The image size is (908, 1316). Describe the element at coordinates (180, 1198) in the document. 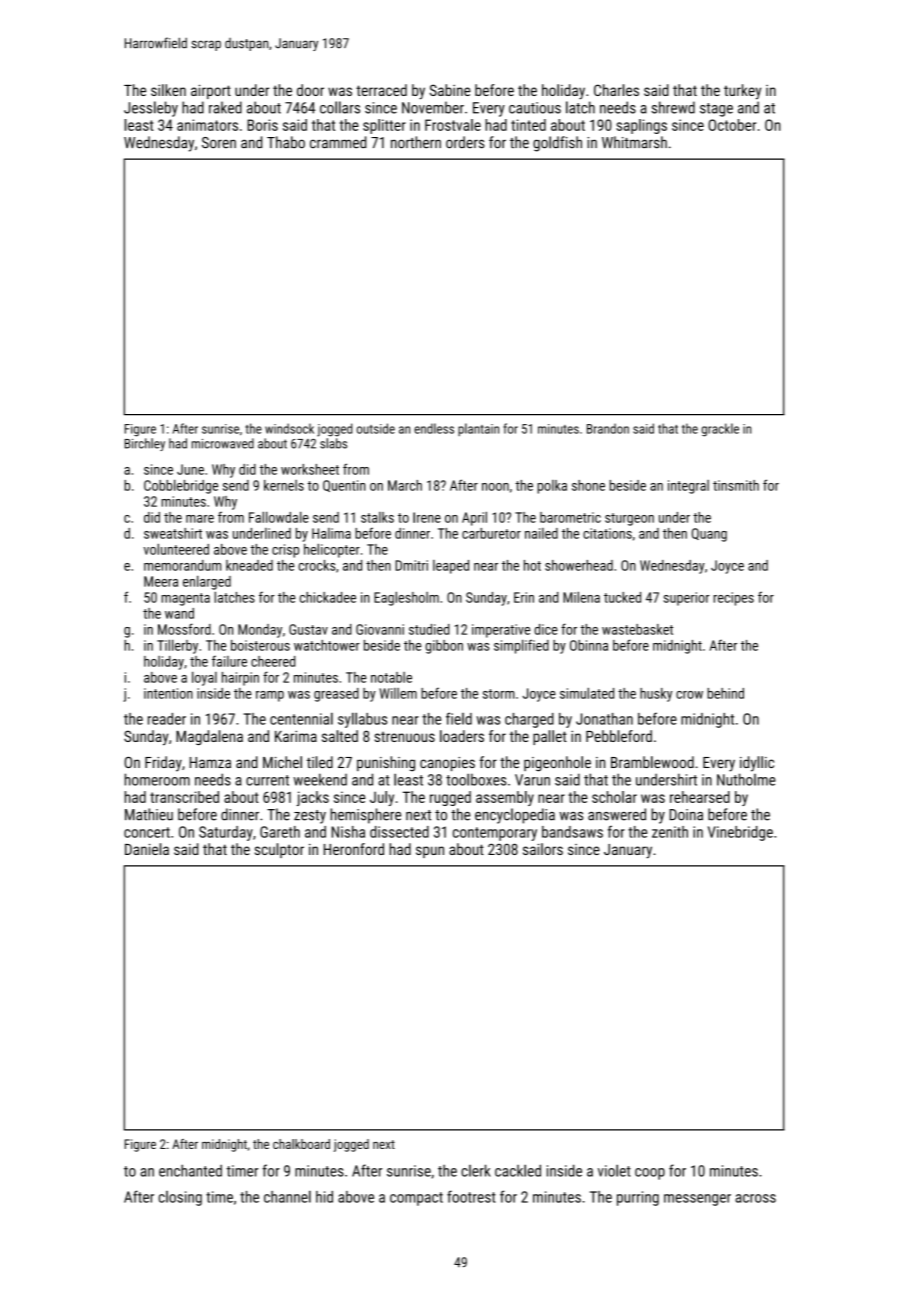

I see `closing` at that location.
